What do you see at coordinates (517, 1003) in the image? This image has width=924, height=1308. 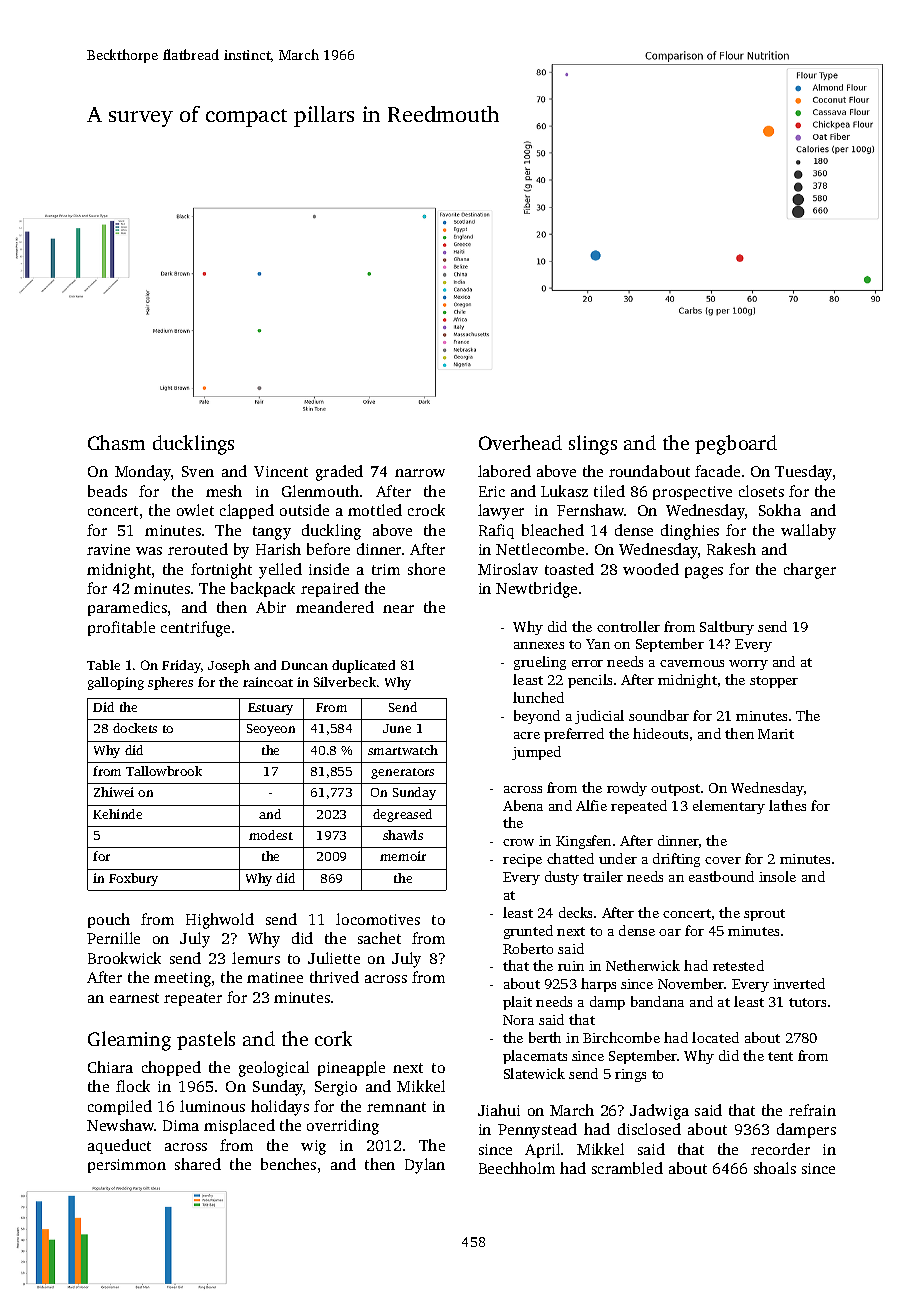 I see `plait` at bounding box center [517, 1003].
